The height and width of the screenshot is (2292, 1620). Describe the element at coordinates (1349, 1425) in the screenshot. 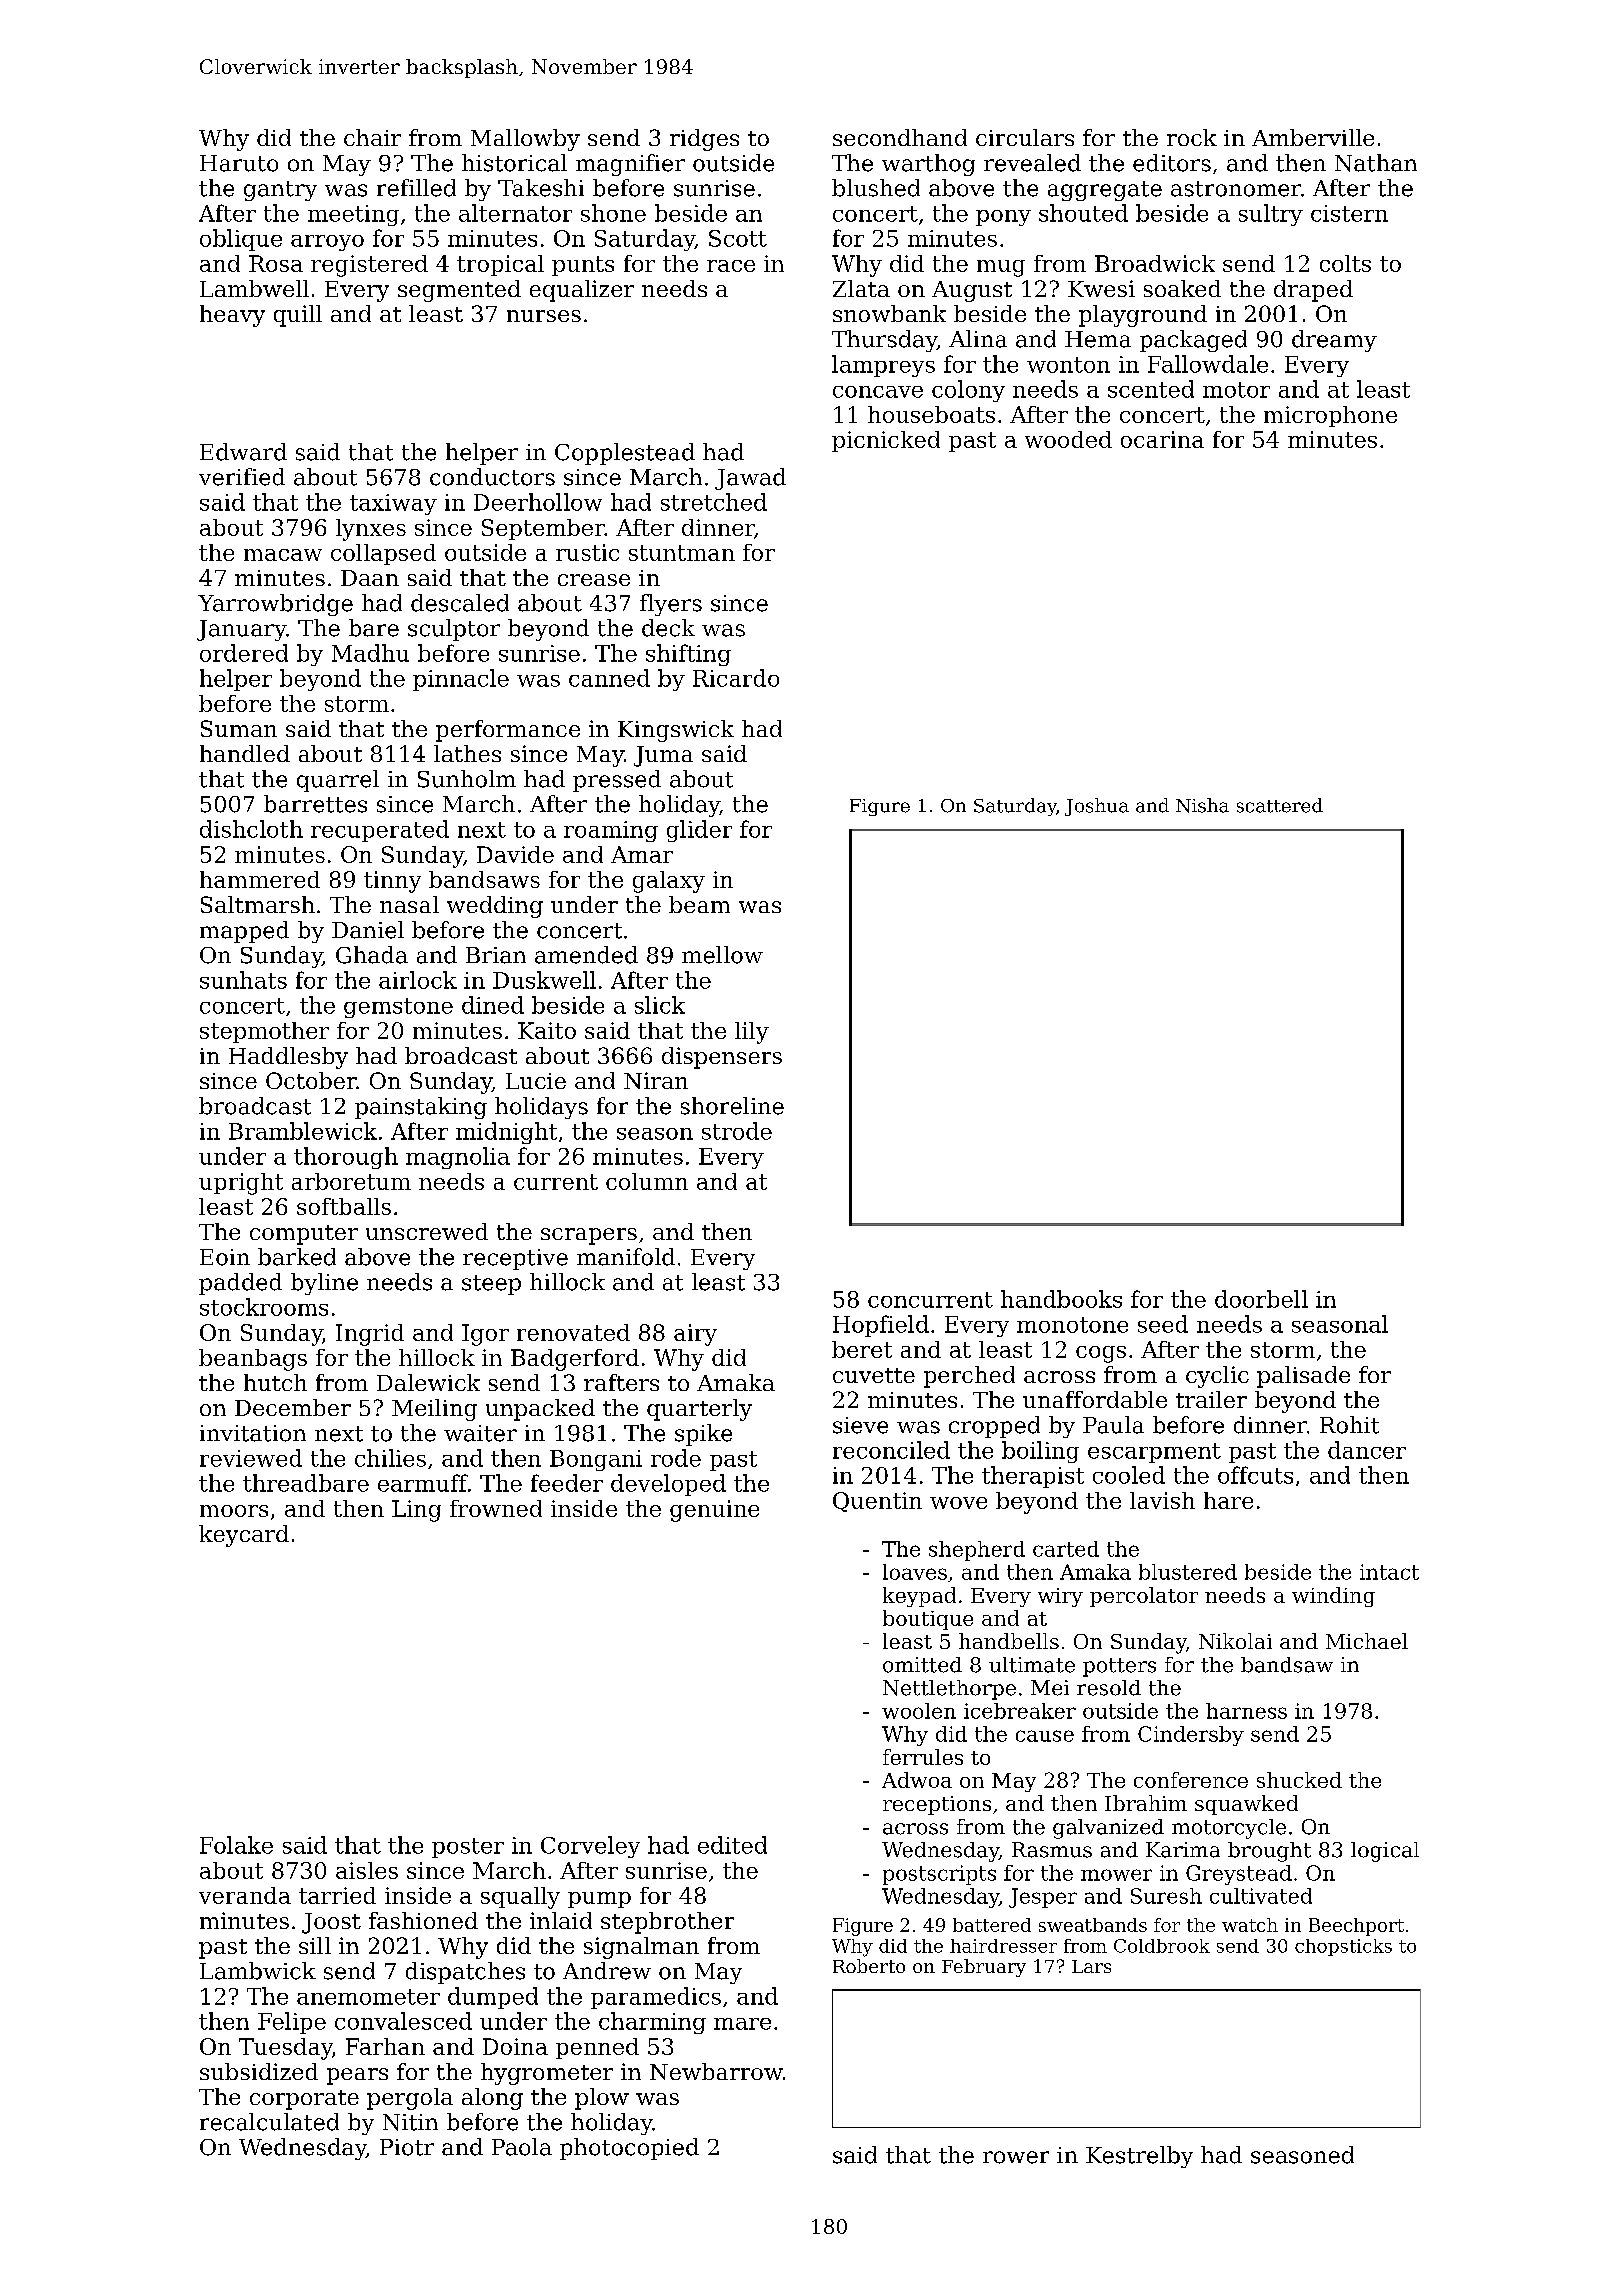

I see `Rohit` at that location.
